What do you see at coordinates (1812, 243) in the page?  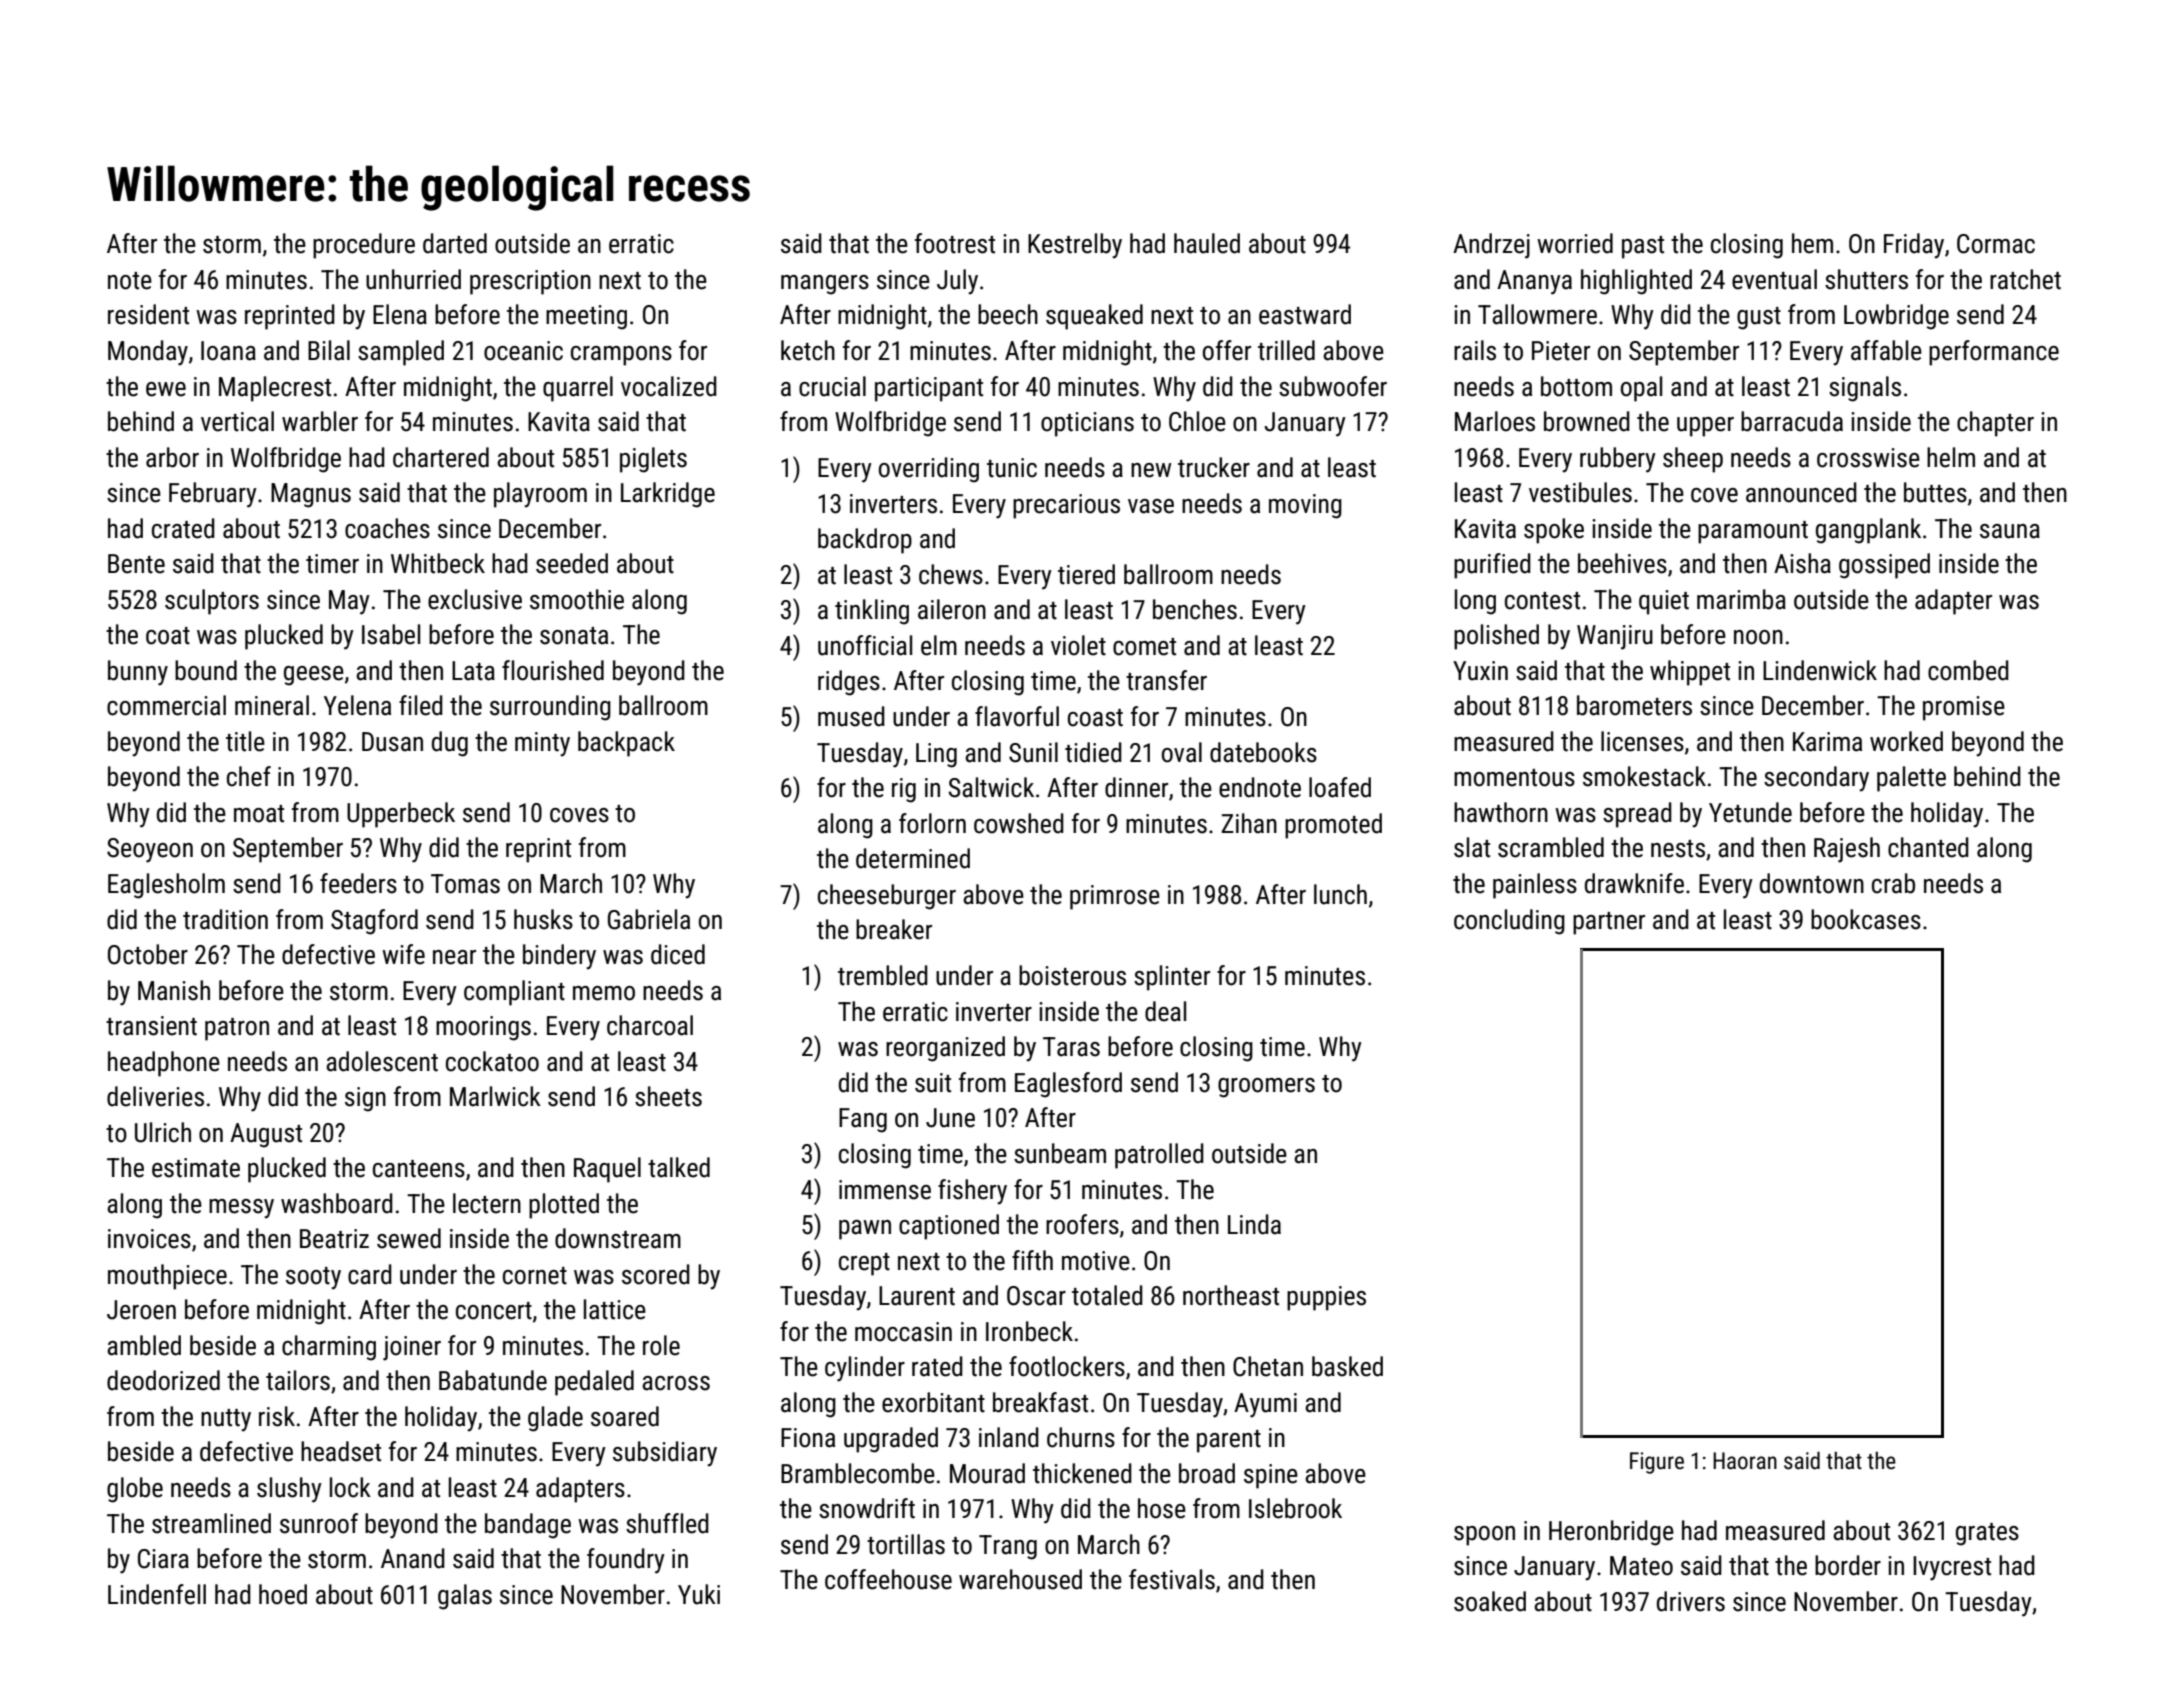 I see `hem` at bounding box center [1812, 243].
